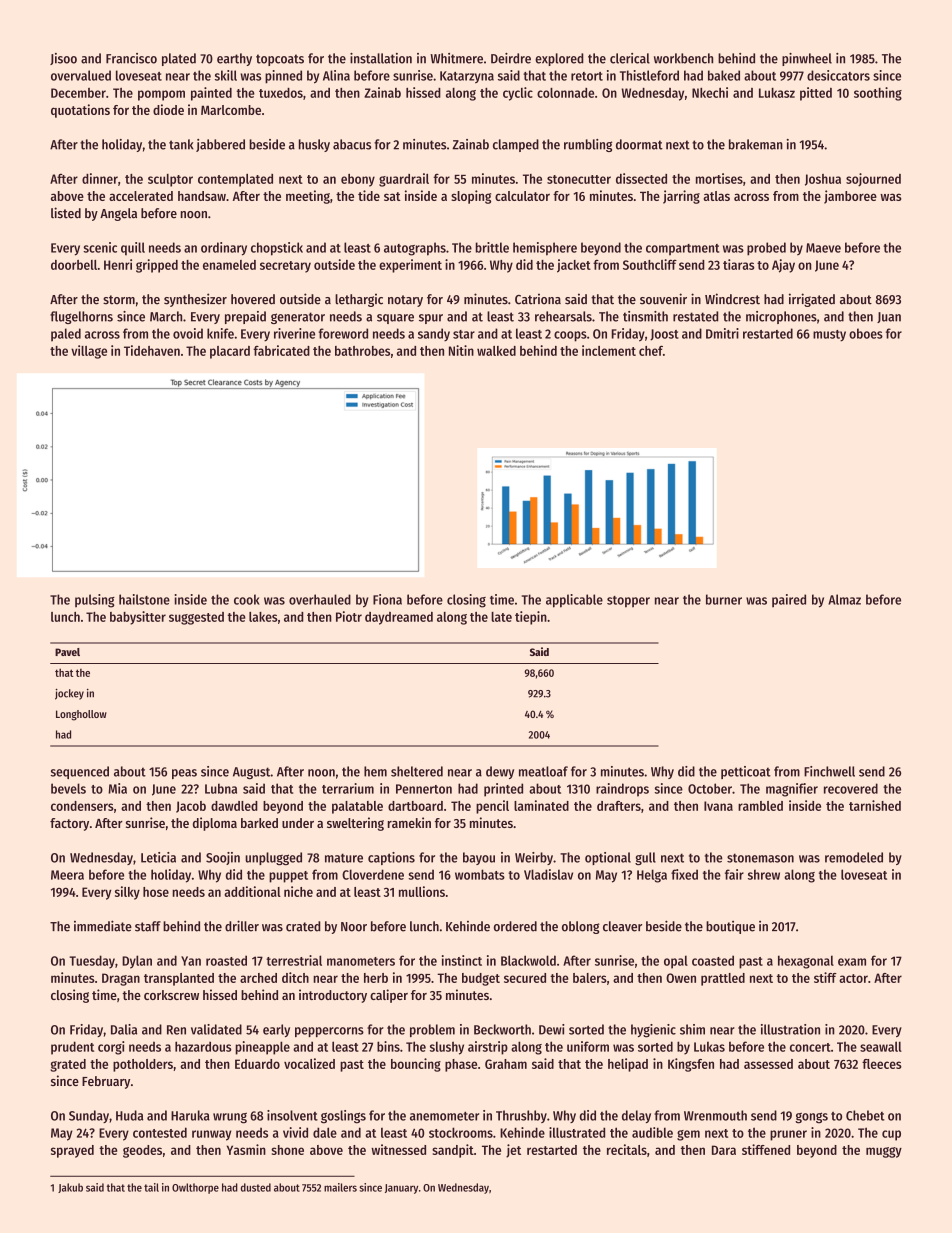  What do you see at coordinates (525, 978) in the screenshot?
I see `secured` at bounding box center [525, 978].
